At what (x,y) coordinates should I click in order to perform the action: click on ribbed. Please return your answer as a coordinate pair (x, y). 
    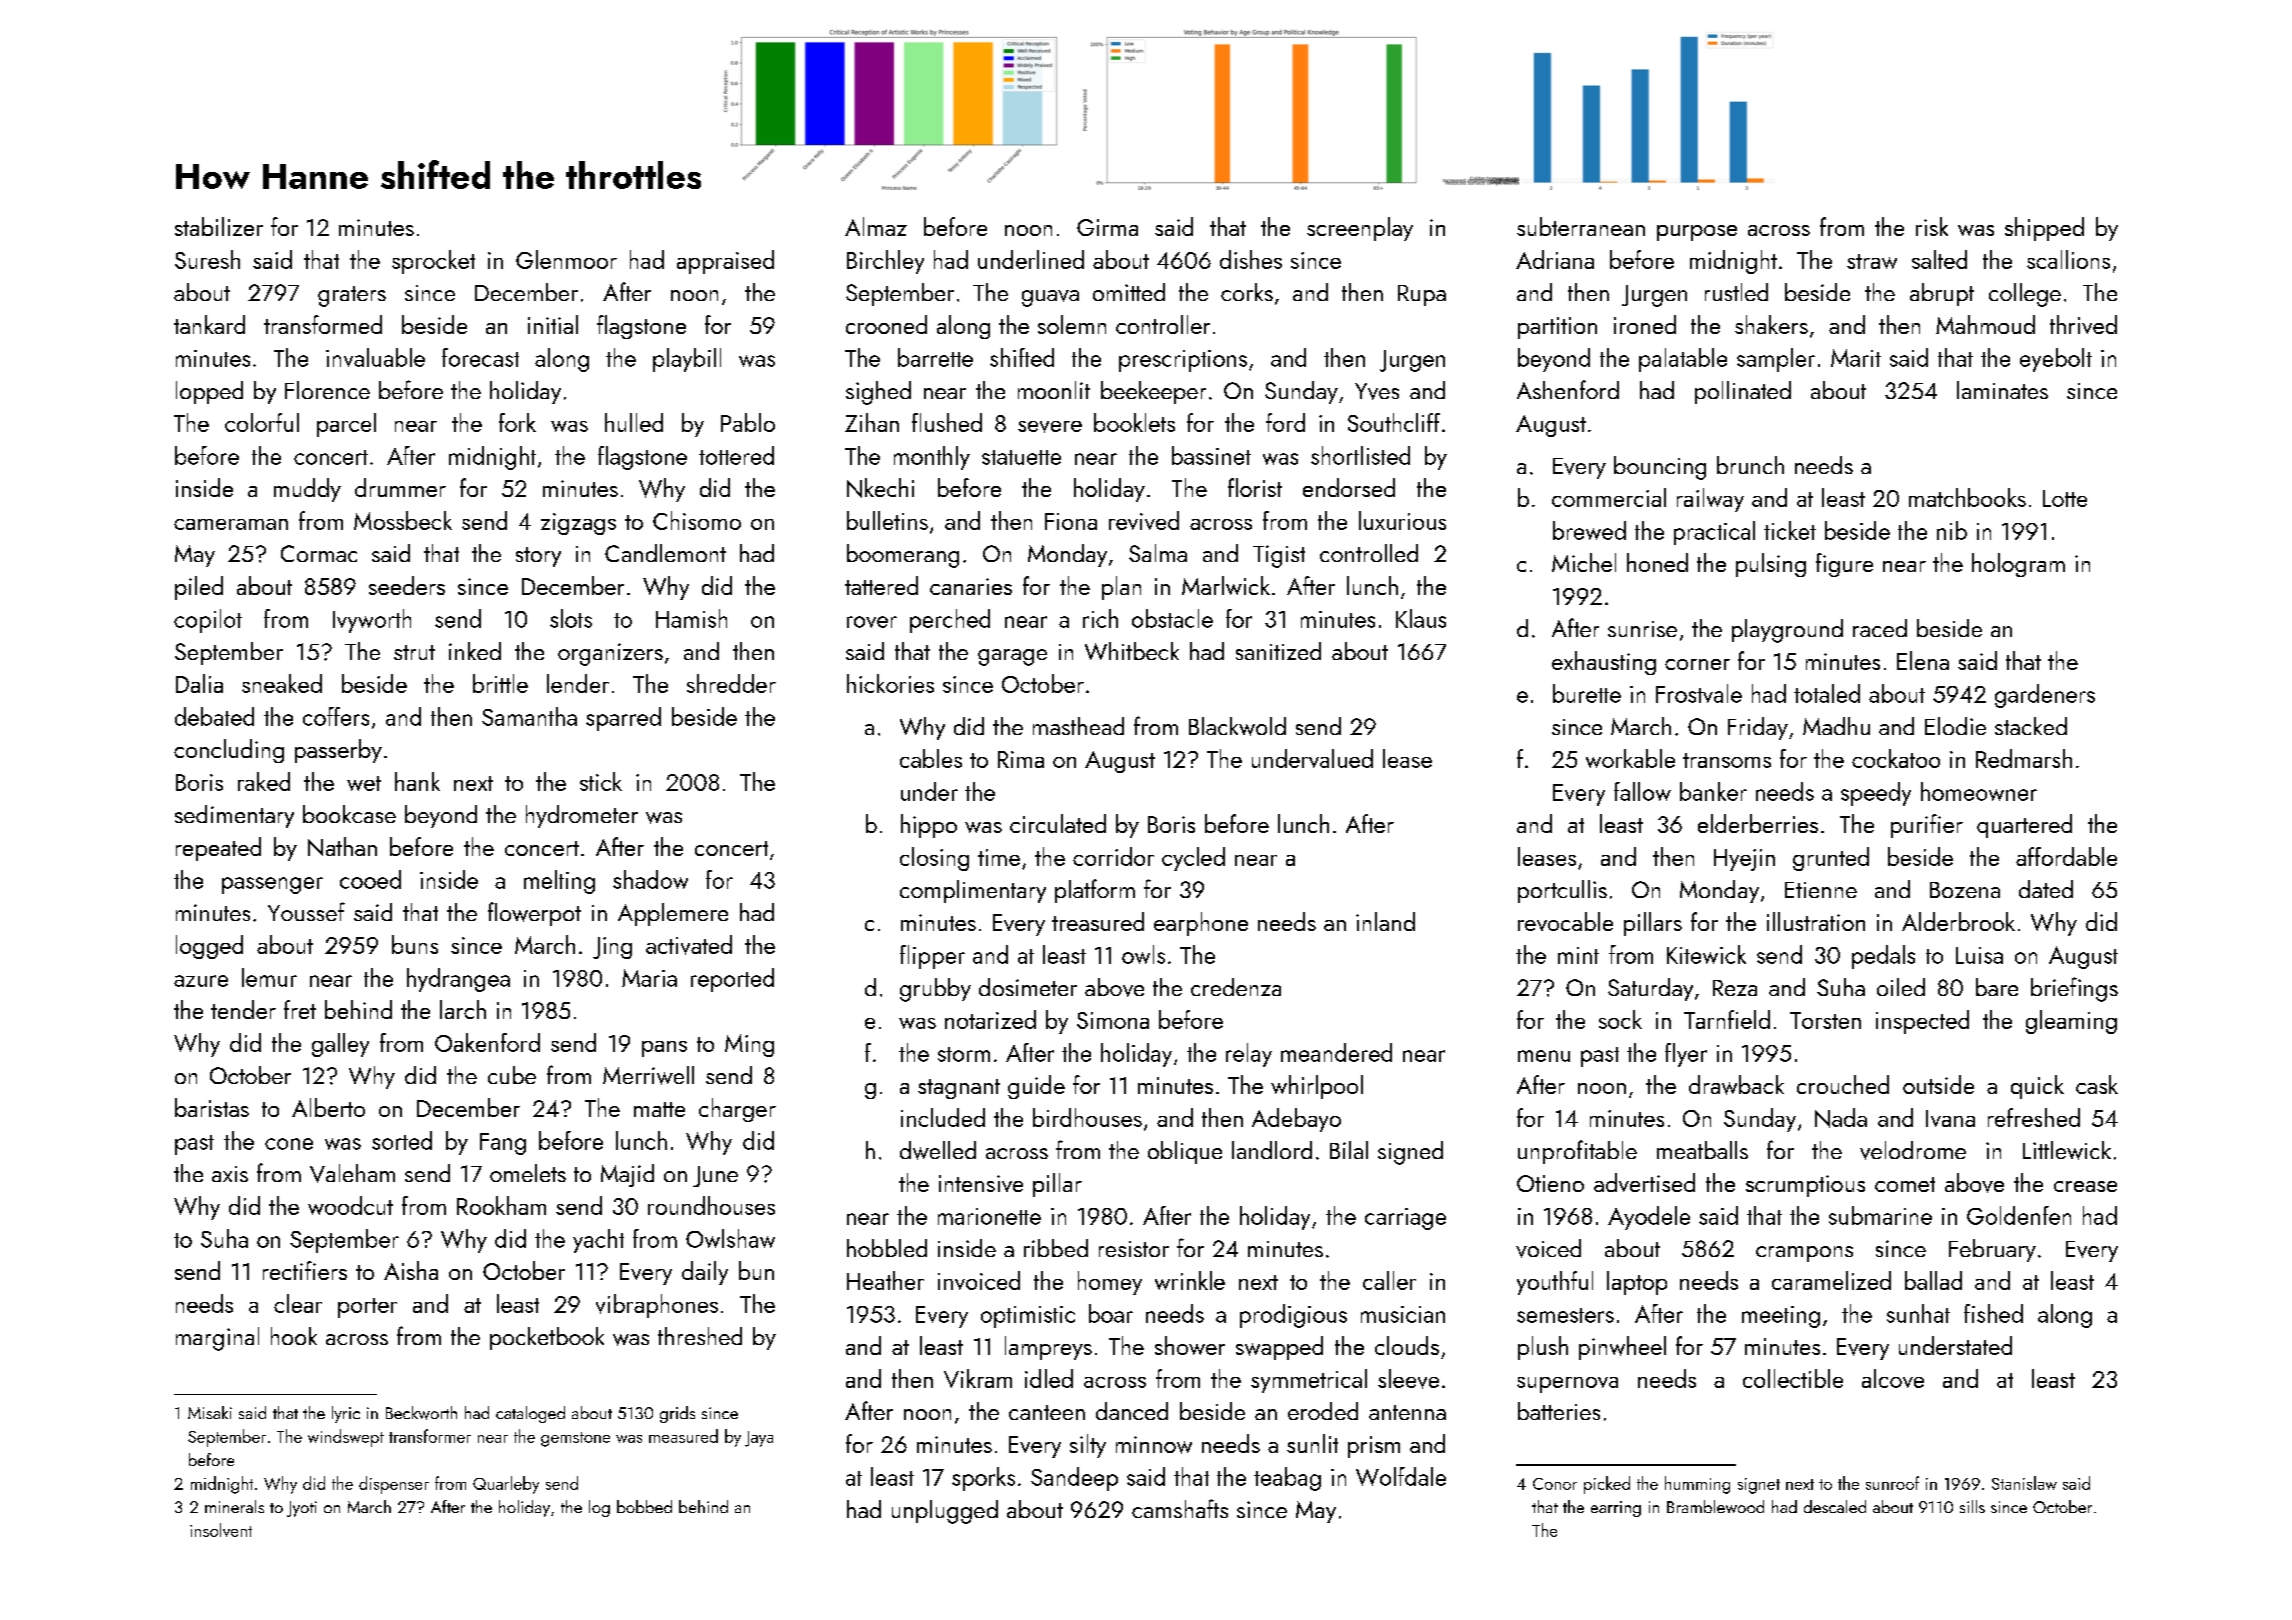
    Looking at the image, I should click on (1056, 1248).
